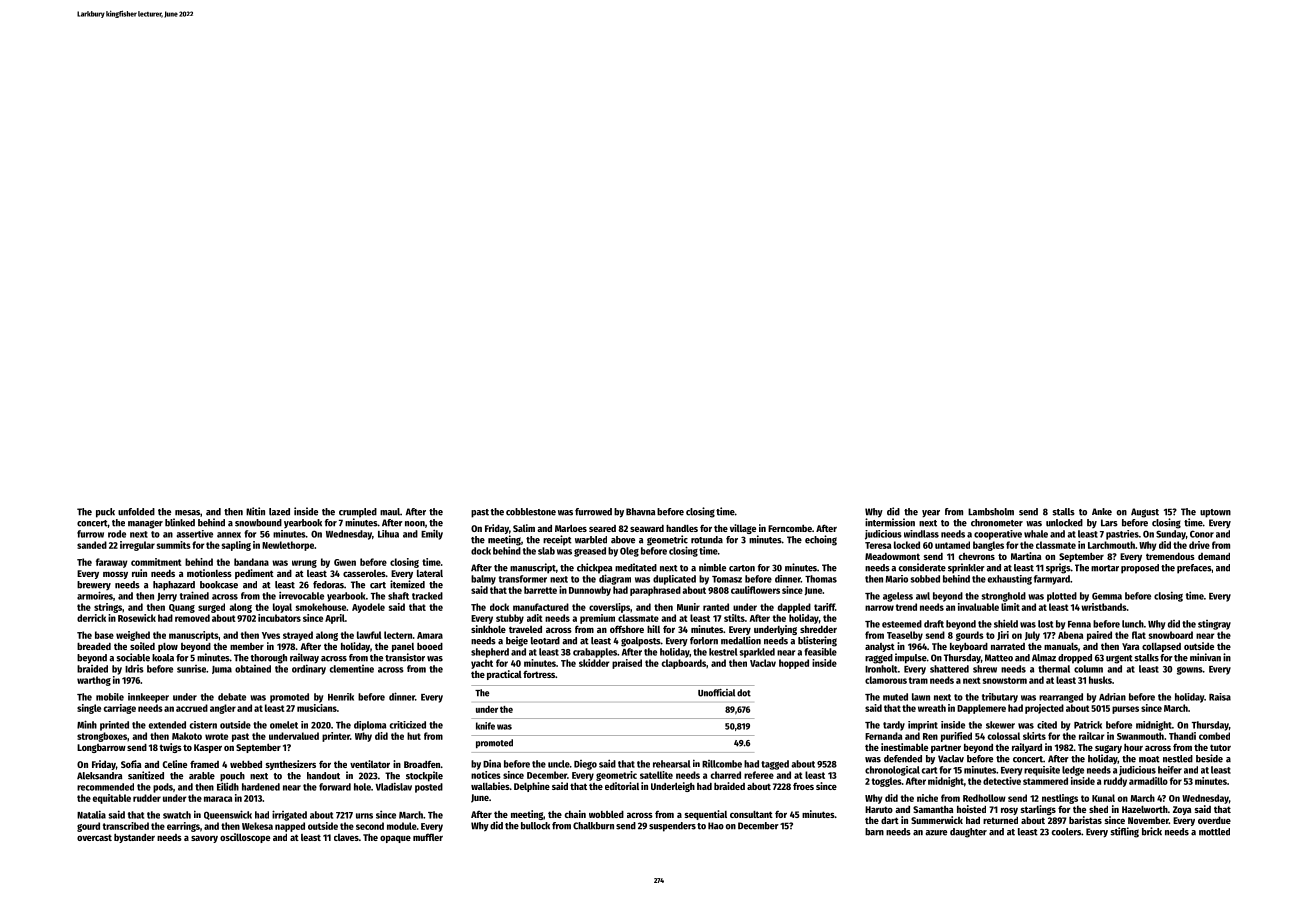 This screenshot has width=1308, height=924. What do you see at coordinates (1109, 523) in the screenshot?
I see `Lars` at bounding box center [1109, 523].
